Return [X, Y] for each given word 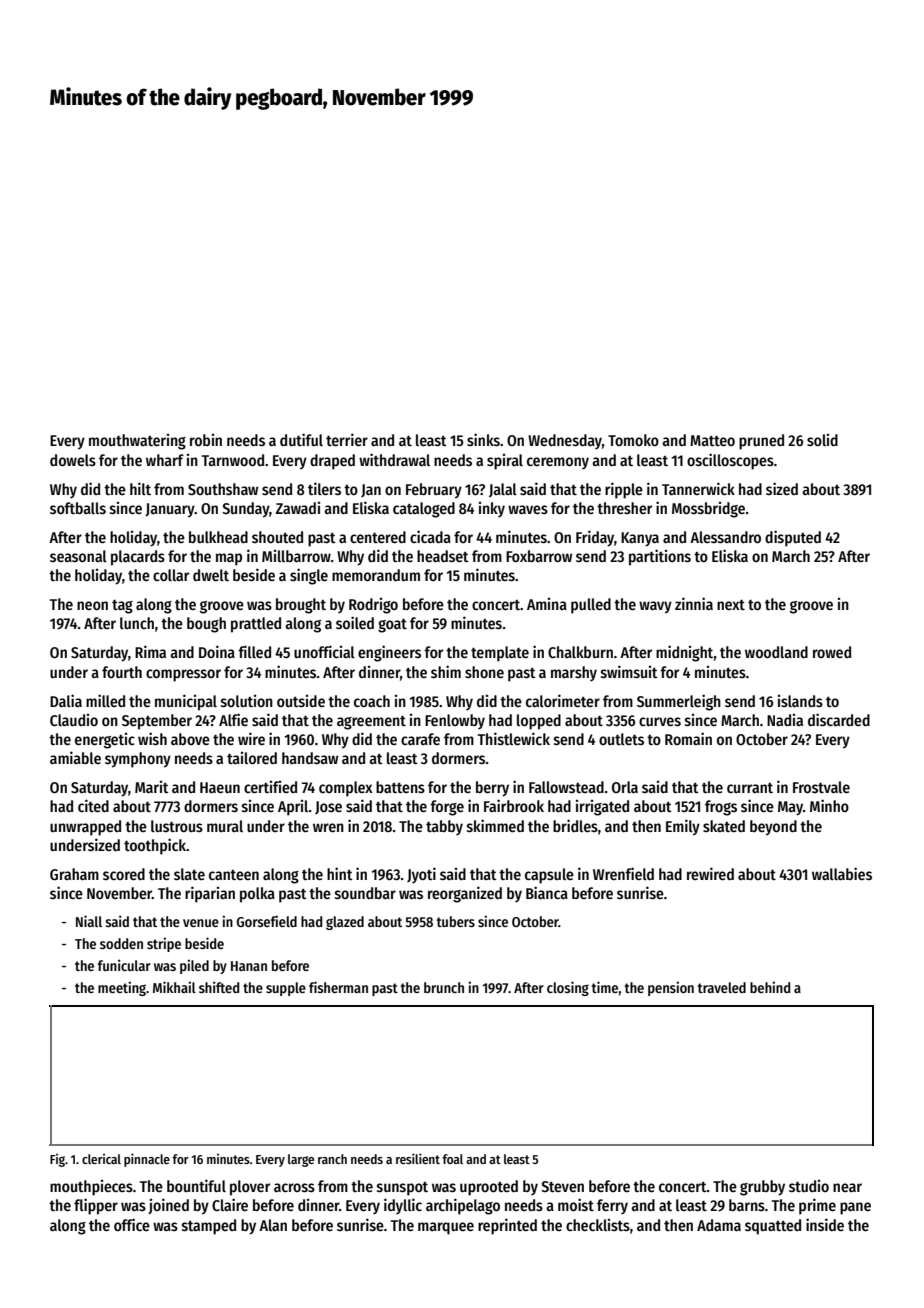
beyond [773, 828]
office [132, 1224]
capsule [549, 876]
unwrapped [85, 828]
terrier [347, 440]
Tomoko [633, 440]
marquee [446, 1228]
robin [206, 440]
